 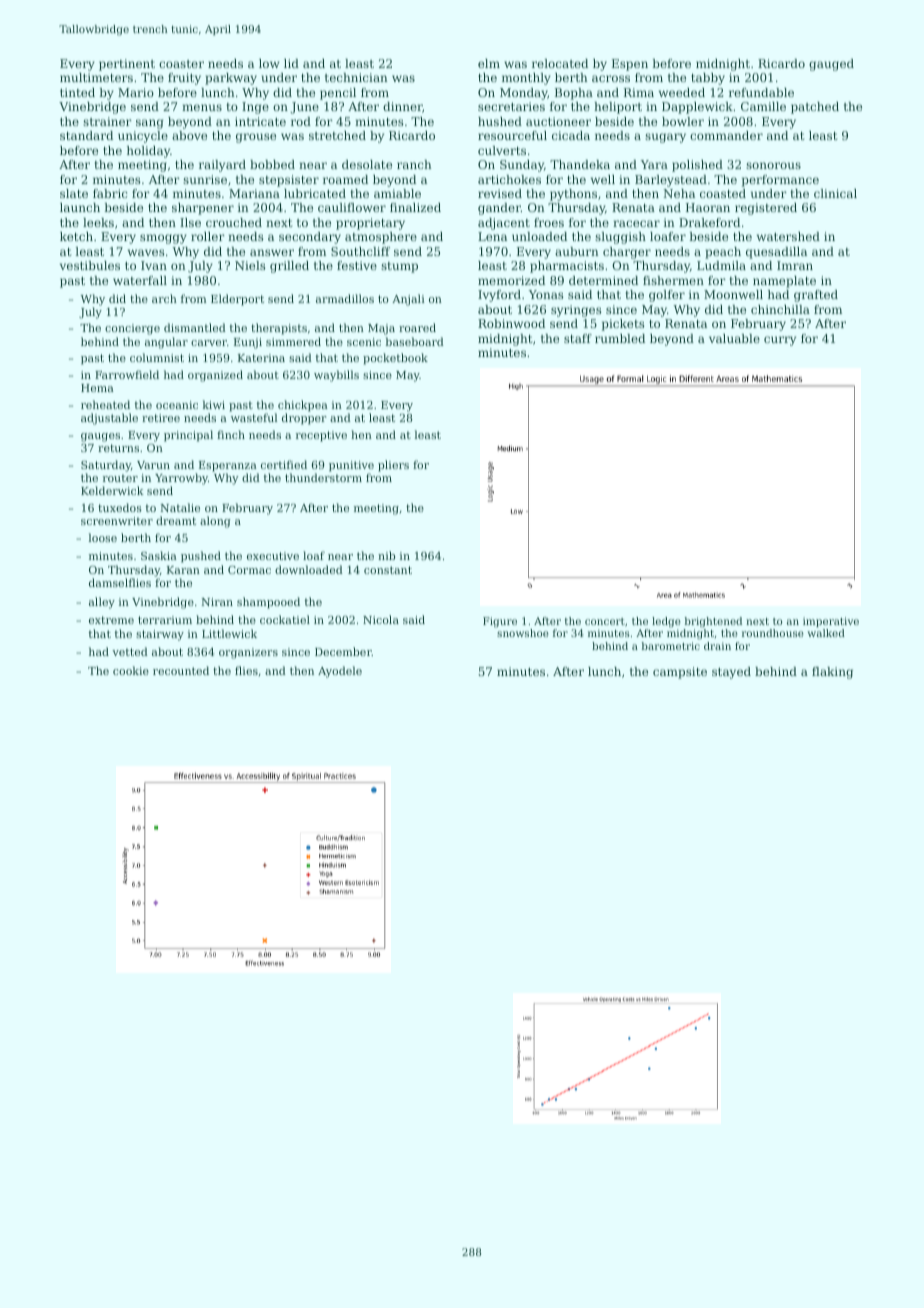 What do you see at coordinates (831, 65) in the page?
I see `gauged` at bounding box center [831, 65].
